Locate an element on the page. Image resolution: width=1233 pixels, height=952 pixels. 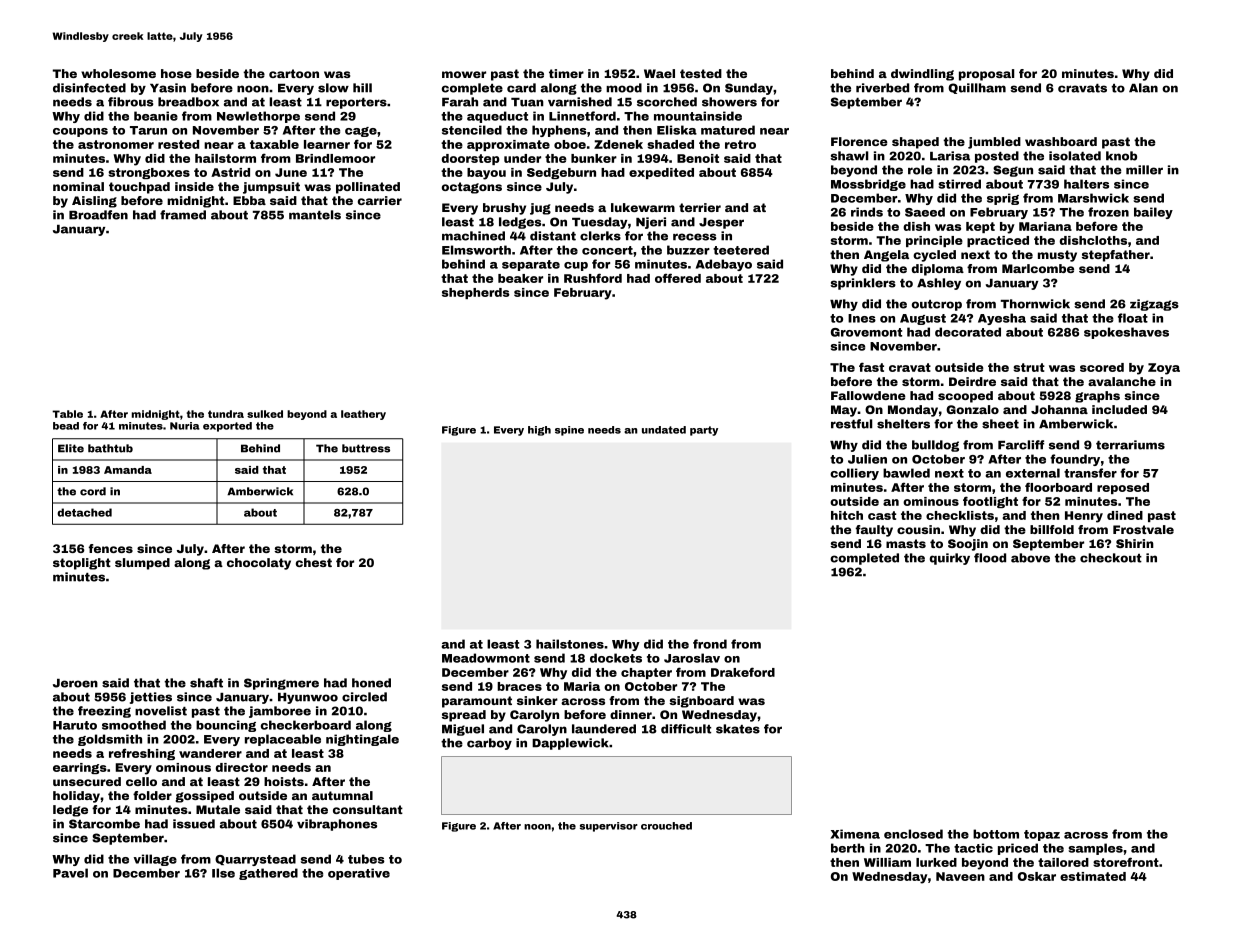
signboard is located at coordinates (701, 702).
